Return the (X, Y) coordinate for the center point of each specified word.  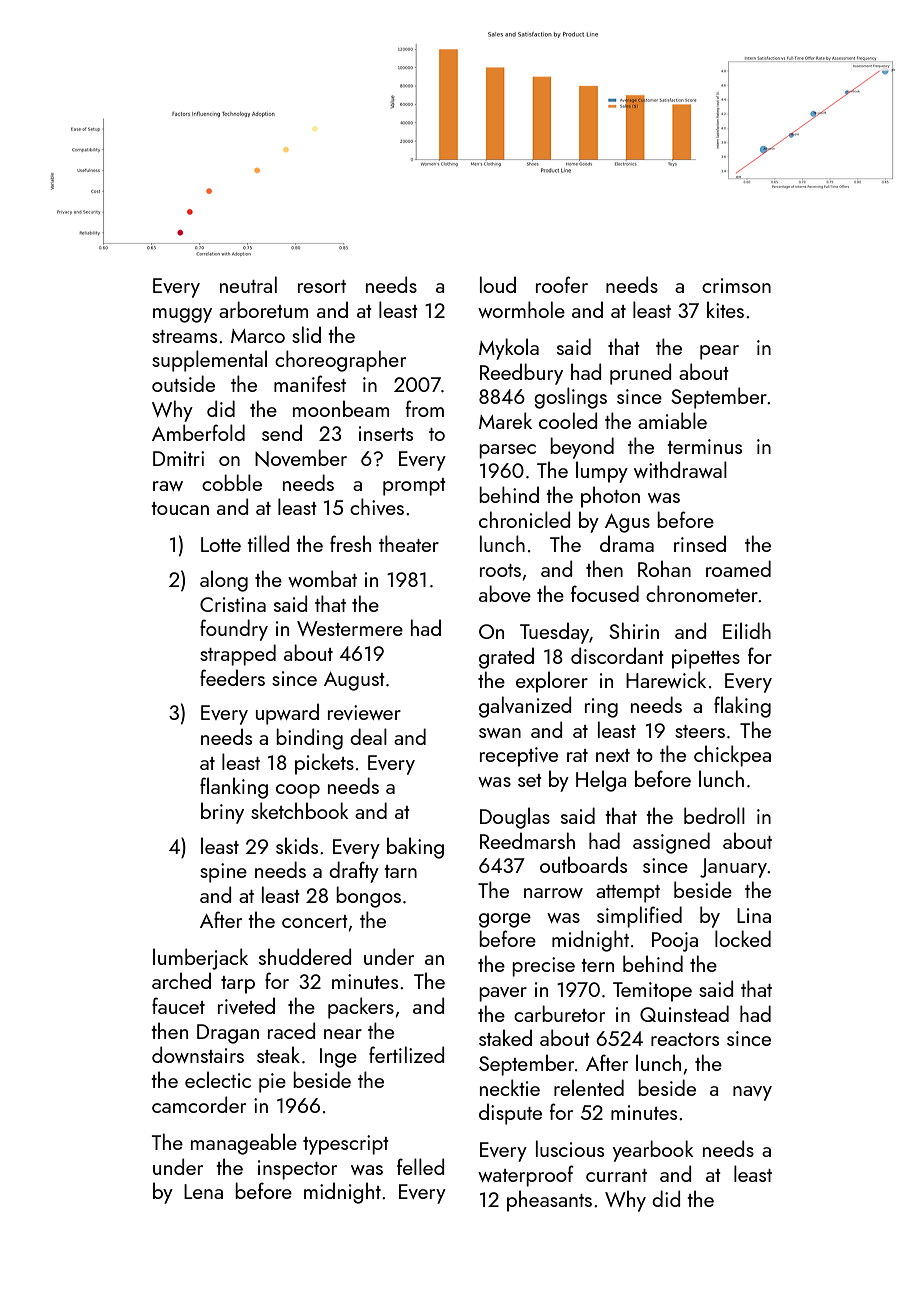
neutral (248, 284)
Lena (203, 1191)
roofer (562, 284)
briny (222, 813)
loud (498, 284)
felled (420, 1166)
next (613, 755)
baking (415, 848)
